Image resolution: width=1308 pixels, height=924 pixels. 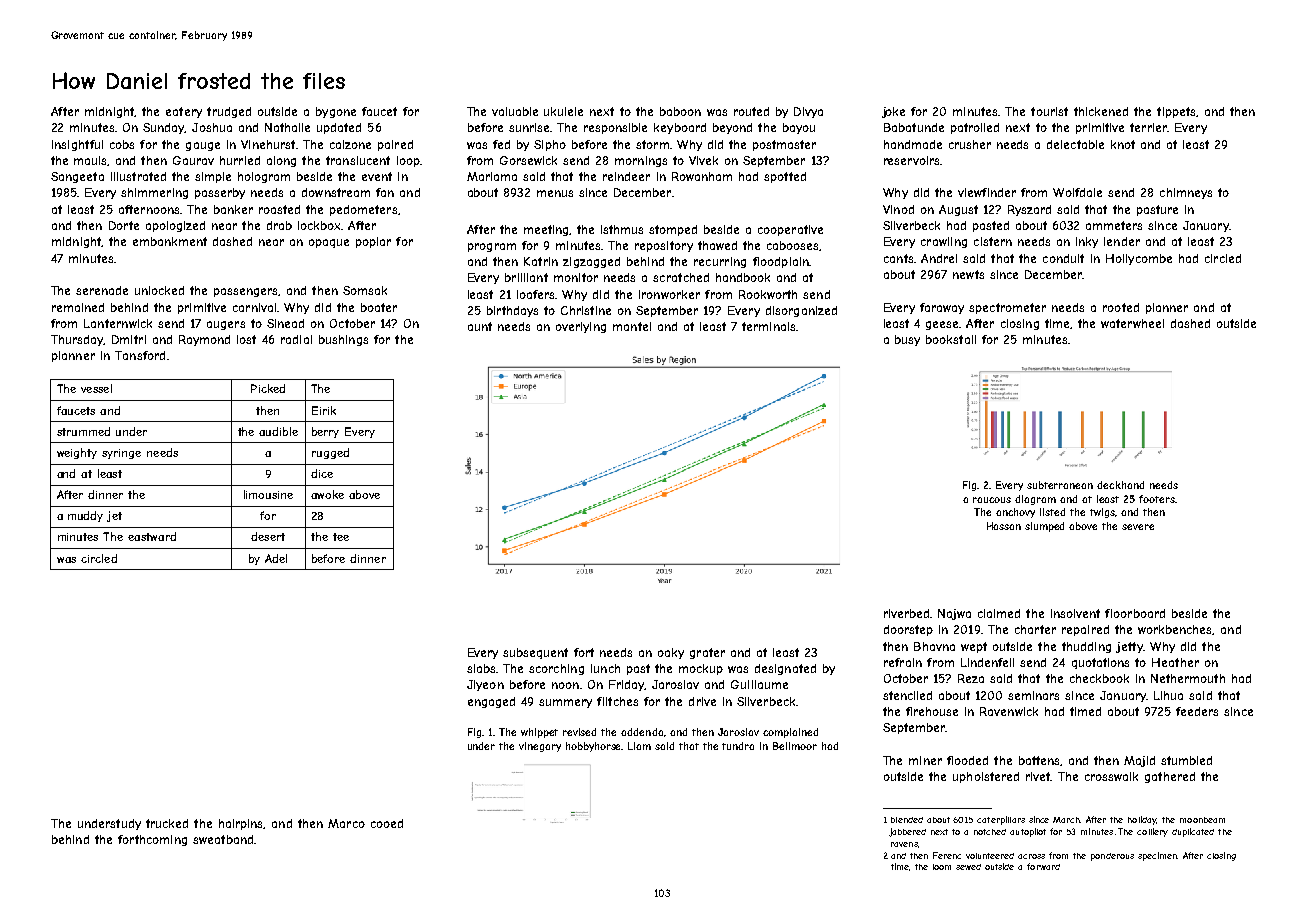 What do you see at coordinates (229, 112) in the screenshot?
I see `trudged` at bounding box center [229, 112].
